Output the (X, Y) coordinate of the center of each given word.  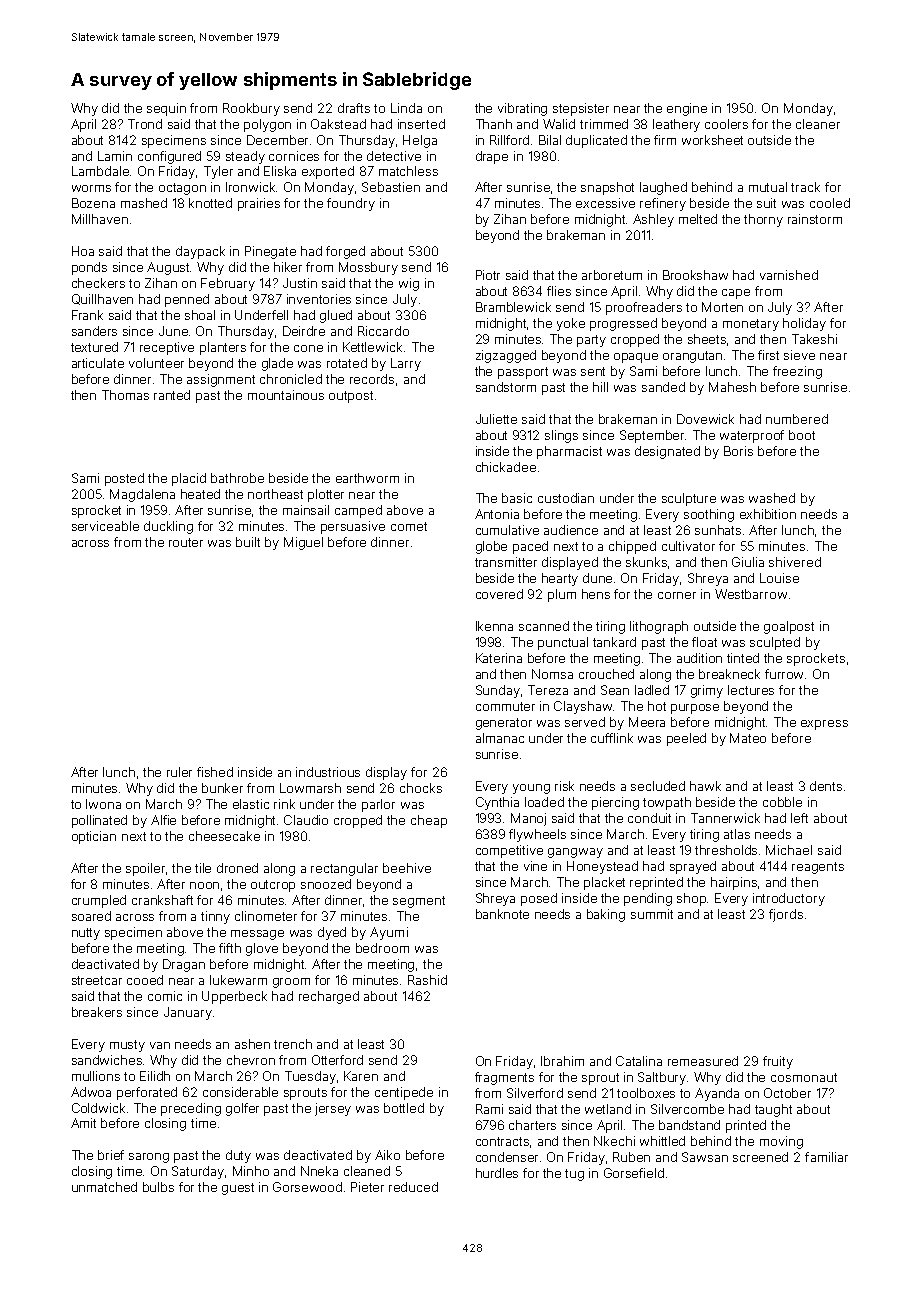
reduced (413, 1187)
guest (238, 1189)
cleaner (818, 124)
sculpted (775, 643)
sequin (166, 109)
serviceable (105, 526)
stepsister (581, 109)
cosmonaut (804, 1077)
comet (409, 526)
